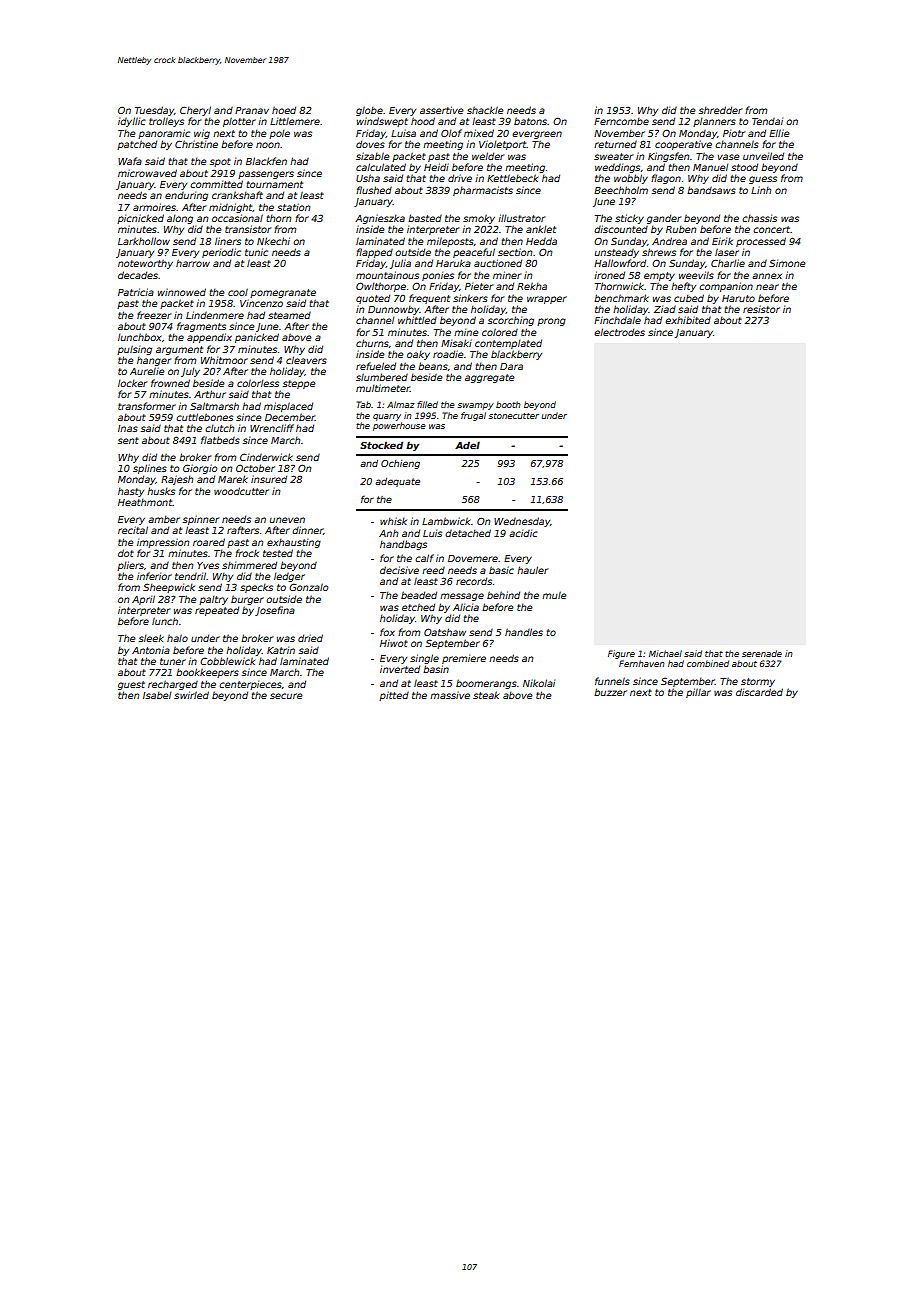  Describe the element at coordinates (157, 695) in the screenshot. I see `Isabel` at that location.
